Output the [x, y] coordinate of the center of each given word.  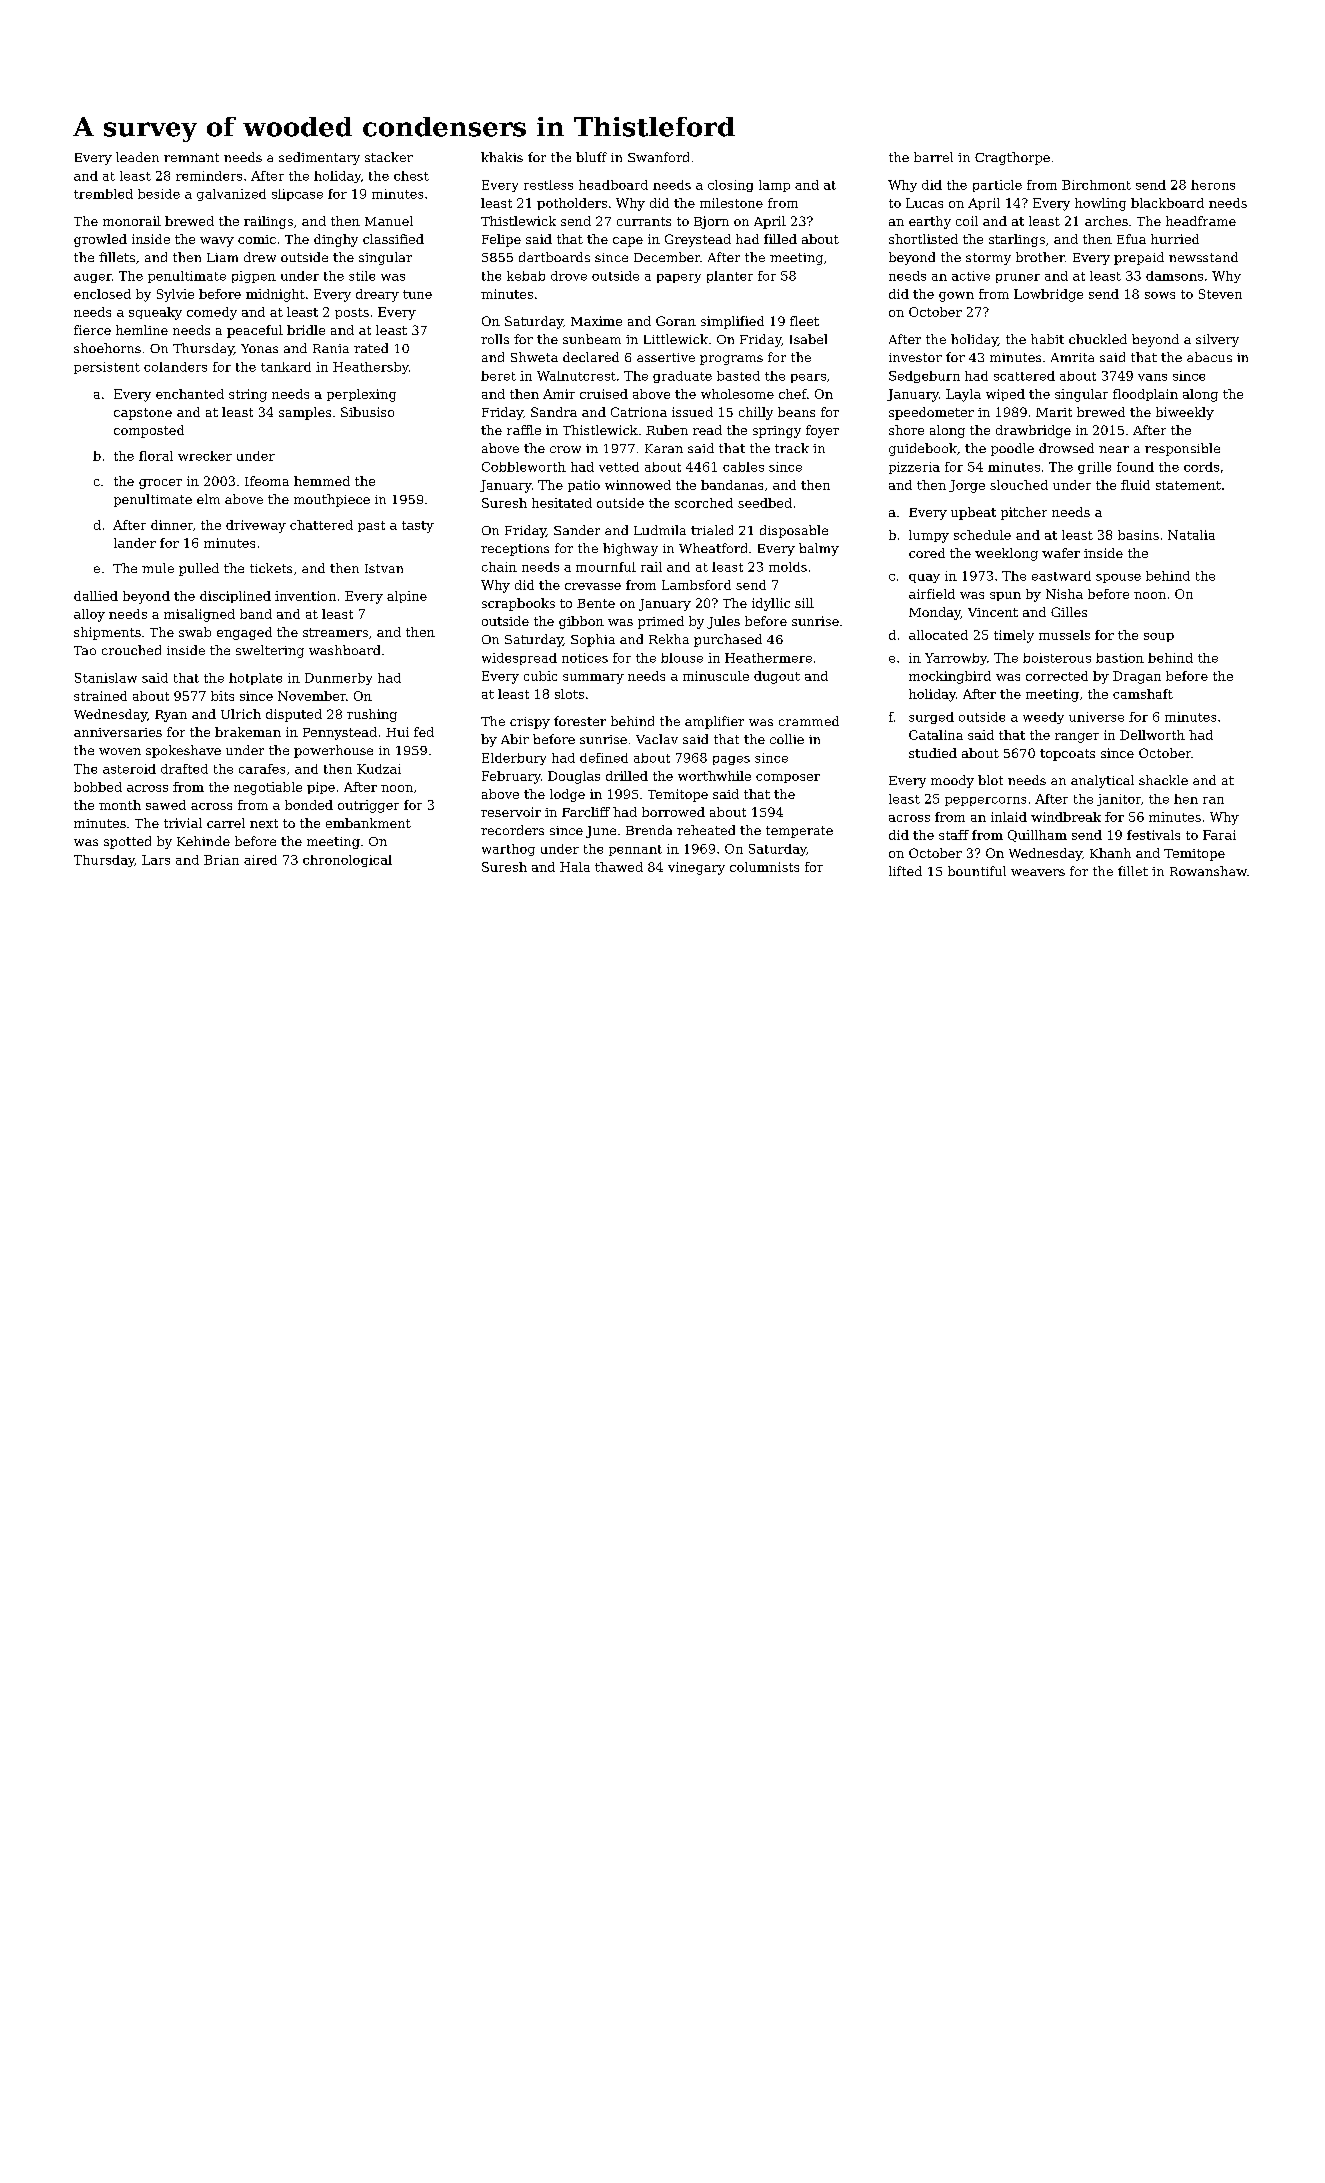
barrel [933, 157]
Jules [723, 622]
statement [1188, 485]
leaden [137, 157]
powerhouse [333, 751]
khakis [502, 157]
